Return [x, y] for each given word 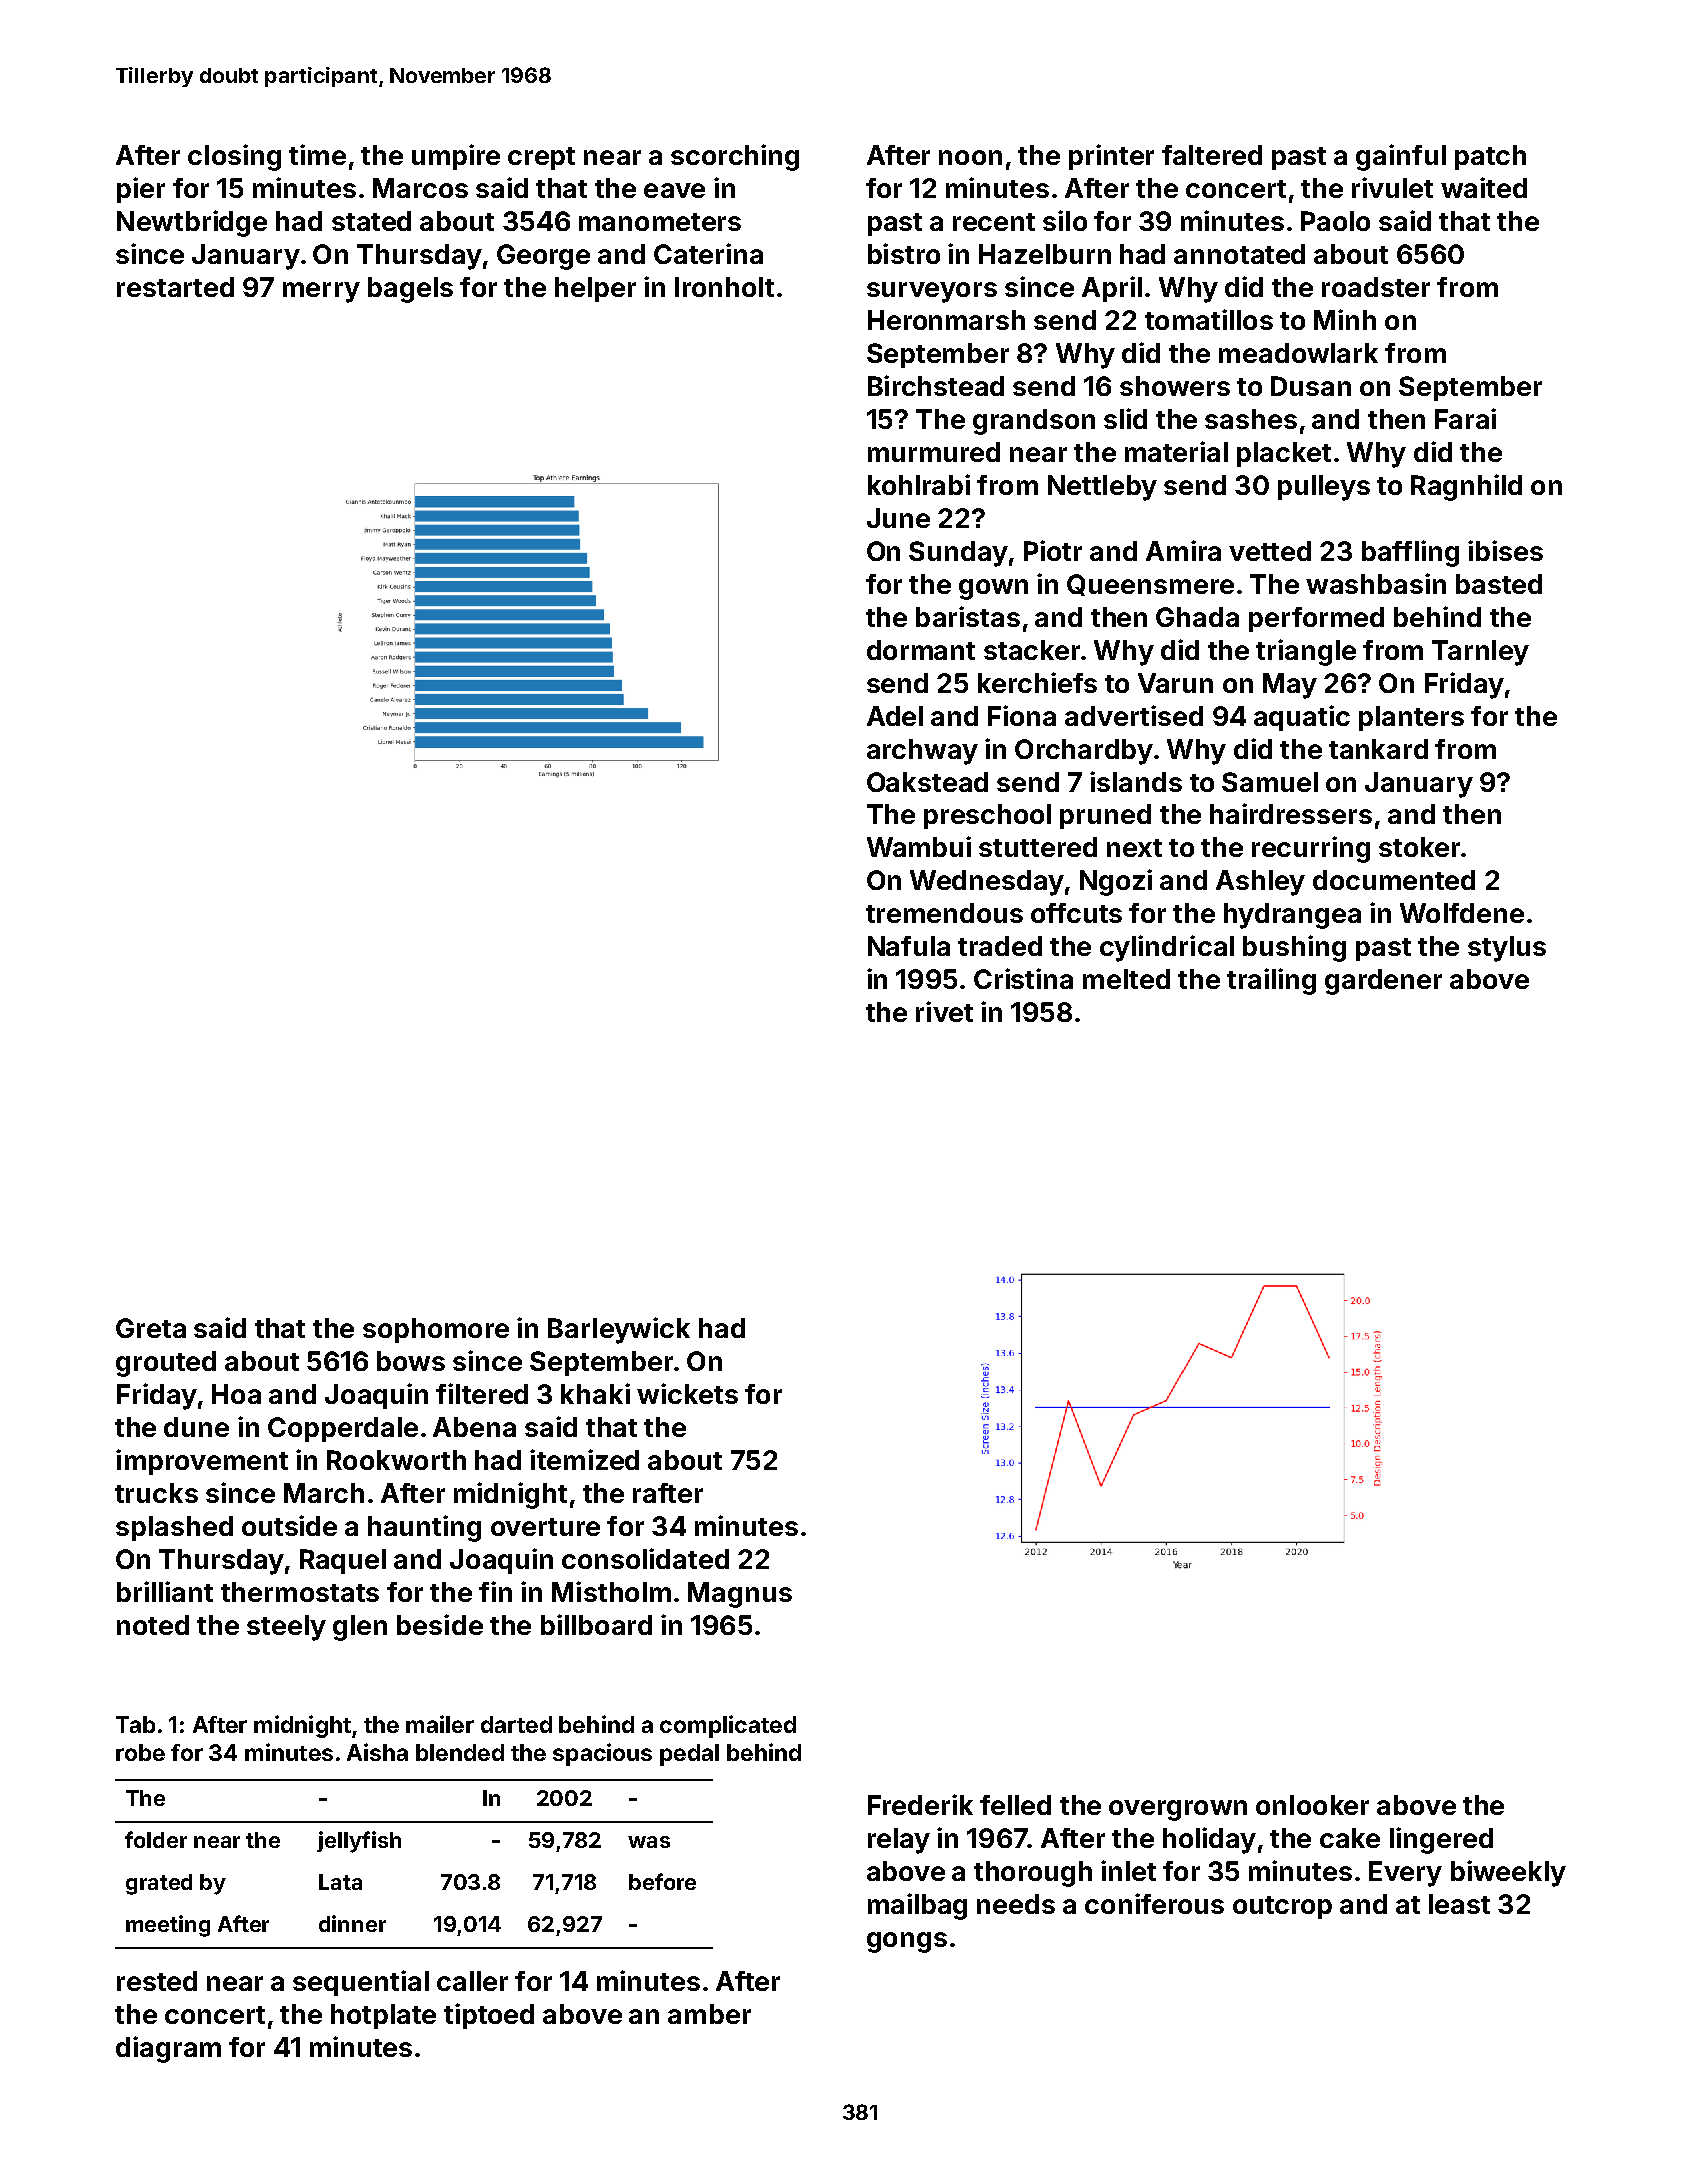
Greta [151, 1328]
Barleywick [619, 1330]
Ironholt [724, 287]
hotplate [383, 2016]
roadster [1376, 287]
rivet [944, 1011]
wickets [687, 1393]
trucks [156, 1493]
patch [1490, 157]
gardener [1383, 982]
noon [970, 157]
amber [709, 2014]
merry [321, 292]
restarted [175, 287]
